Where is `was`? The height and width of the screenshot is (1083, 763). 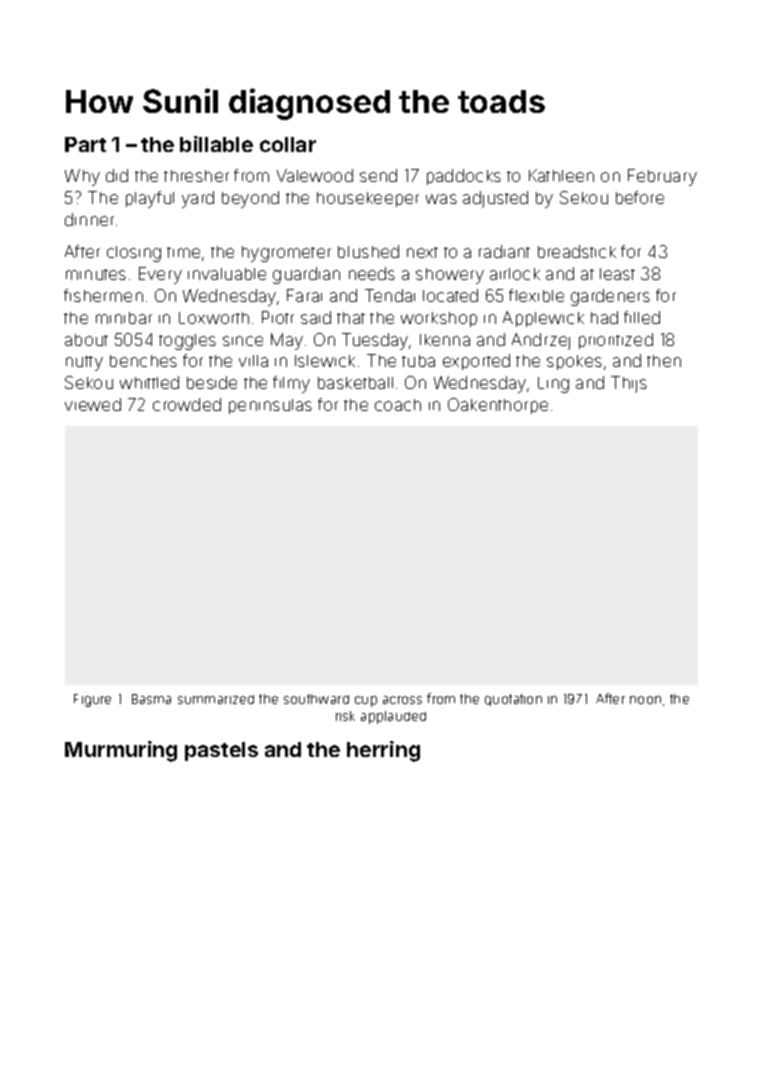 was is located at coordinates (441, 199).
